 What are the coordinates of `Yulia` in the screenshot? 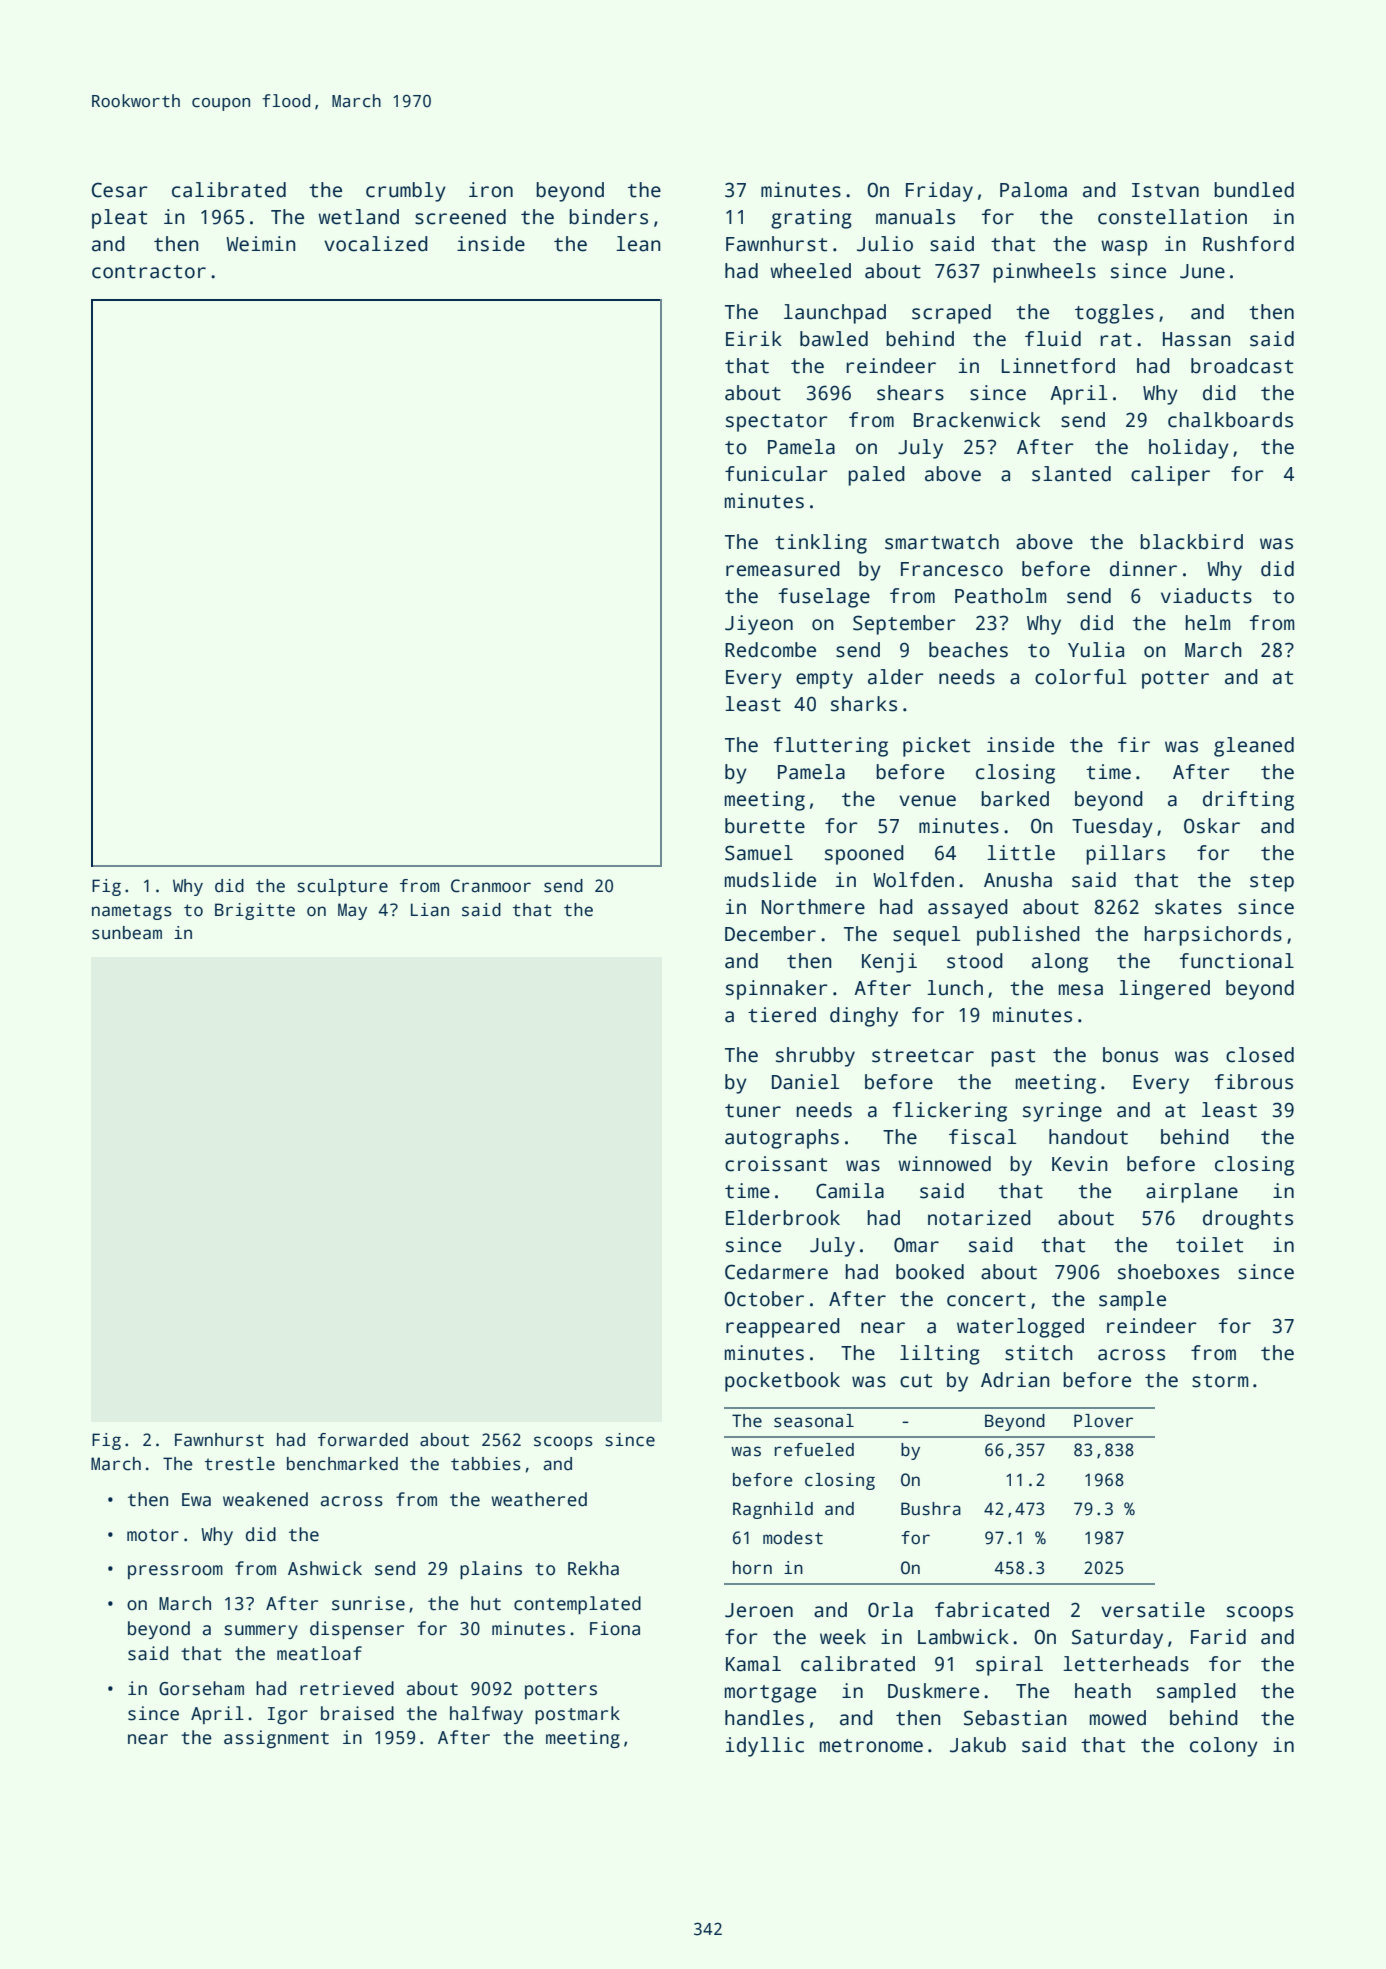 It's located at (1096, 650).
